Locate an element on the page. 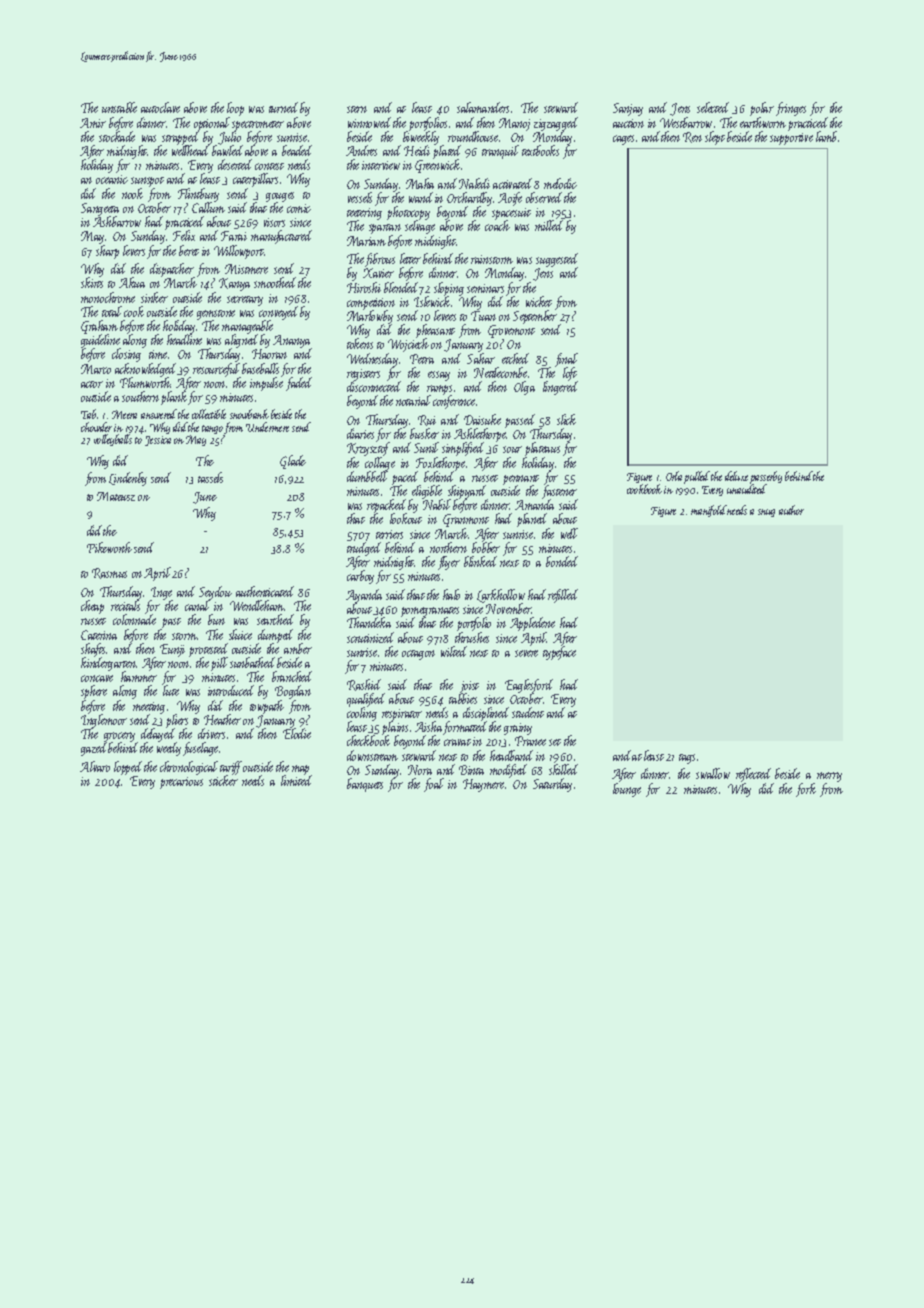  salamanders is located at coordinates (483, 107).
